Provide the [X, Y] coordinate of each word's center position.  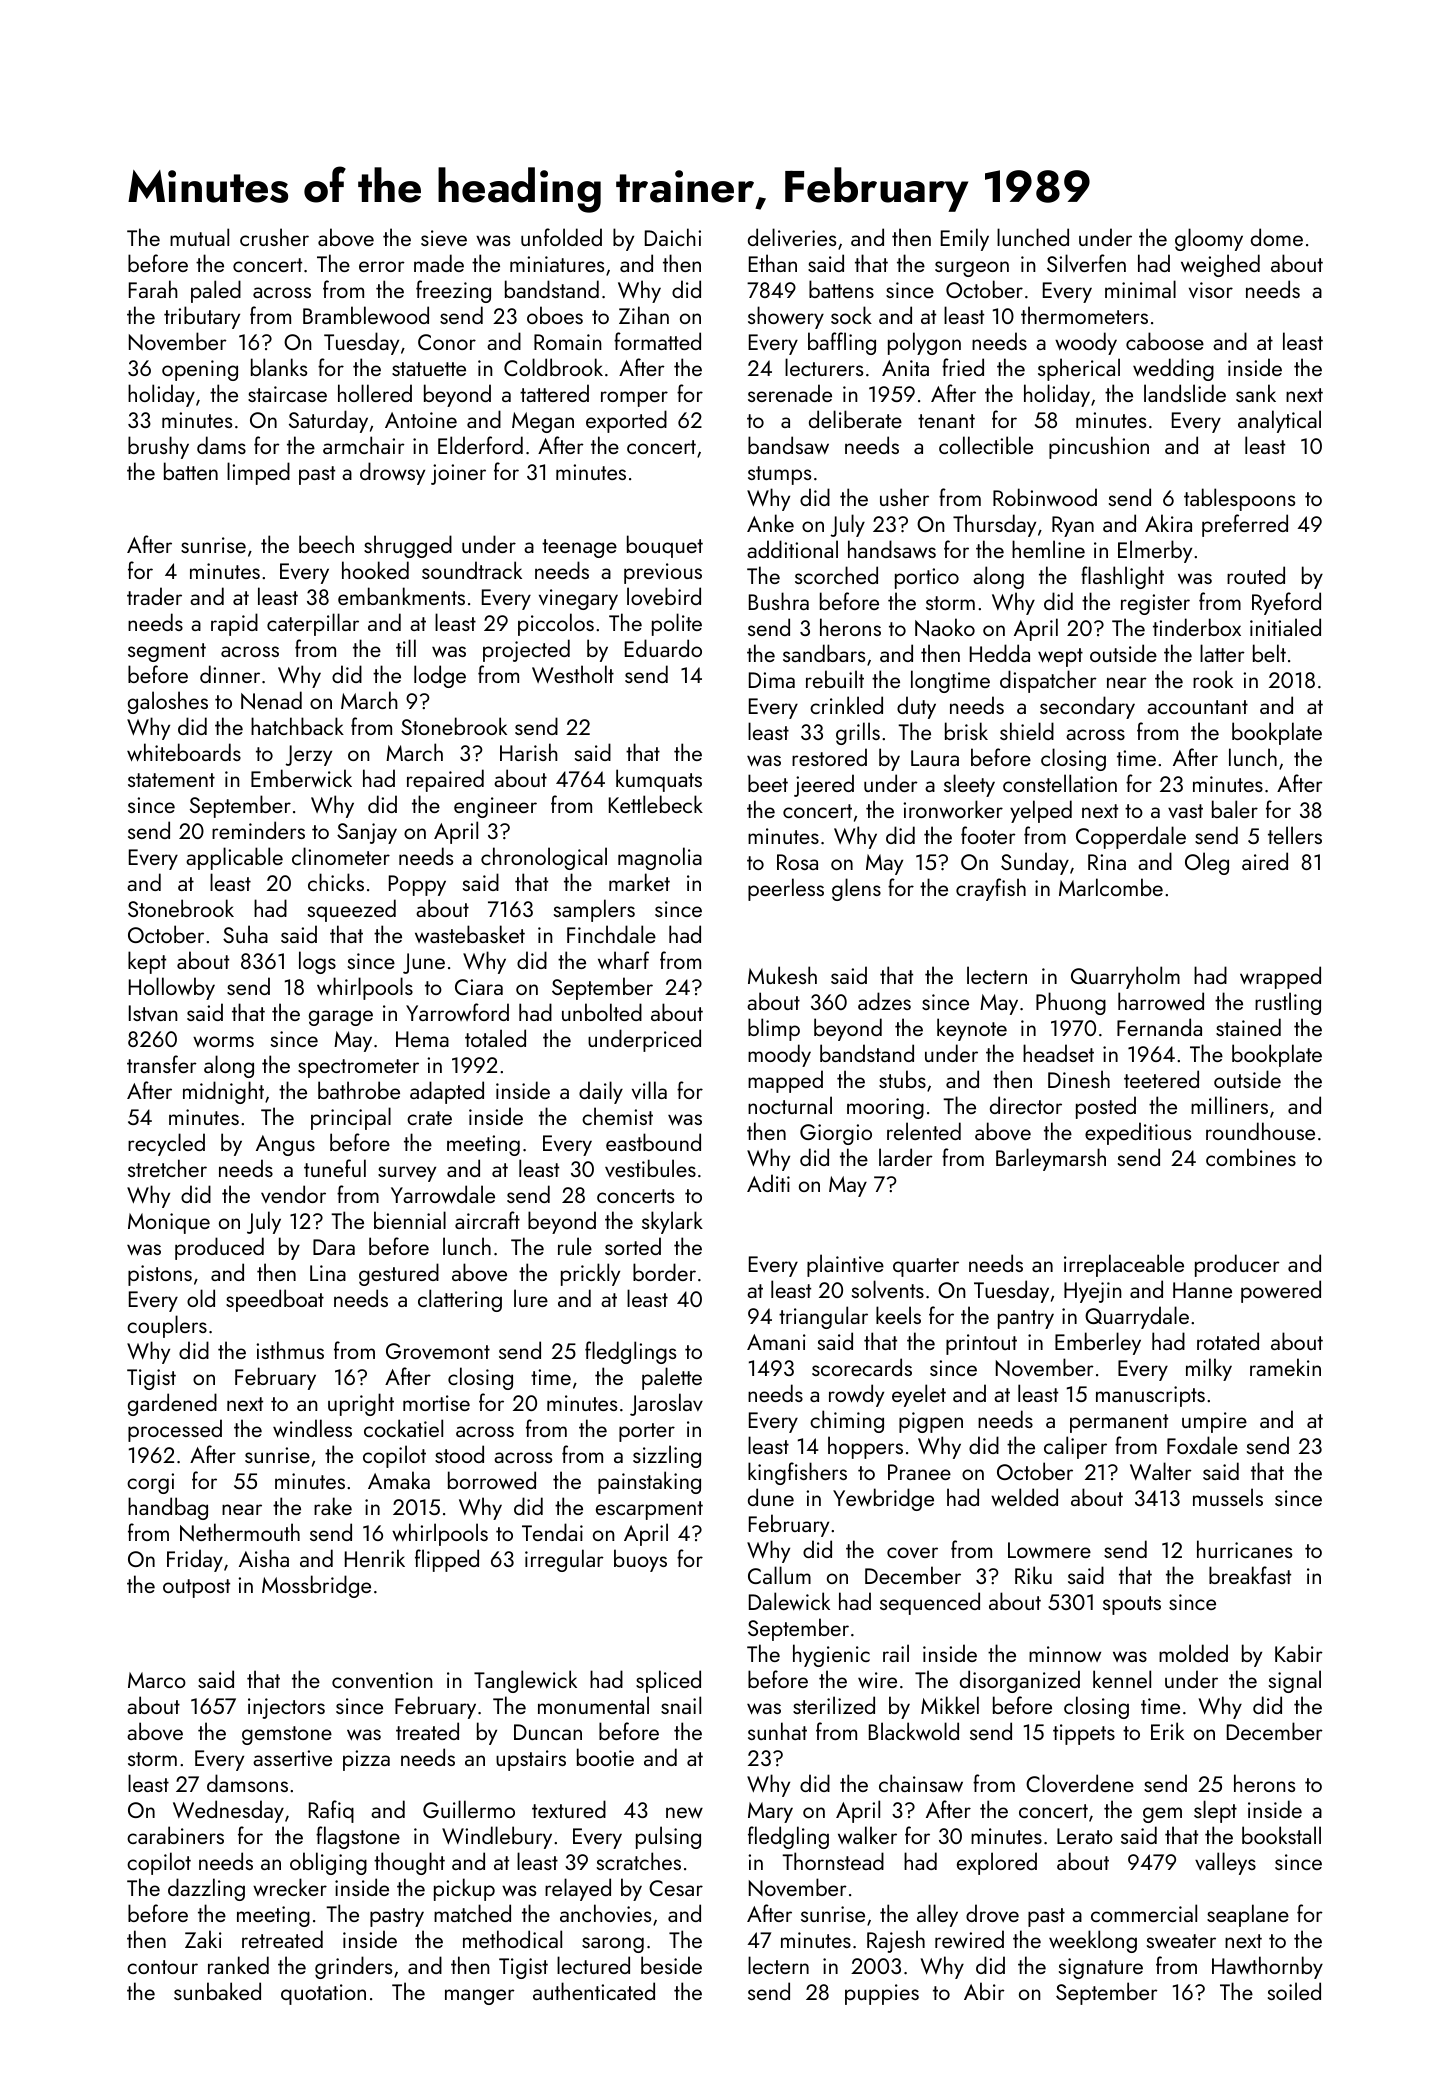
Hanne [1202, 1290]
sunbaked [217, 1991]
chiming [847, 1421]
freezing [453, 291]
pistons [160, 1275]
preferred [1245, 525]
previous [663, 573]
